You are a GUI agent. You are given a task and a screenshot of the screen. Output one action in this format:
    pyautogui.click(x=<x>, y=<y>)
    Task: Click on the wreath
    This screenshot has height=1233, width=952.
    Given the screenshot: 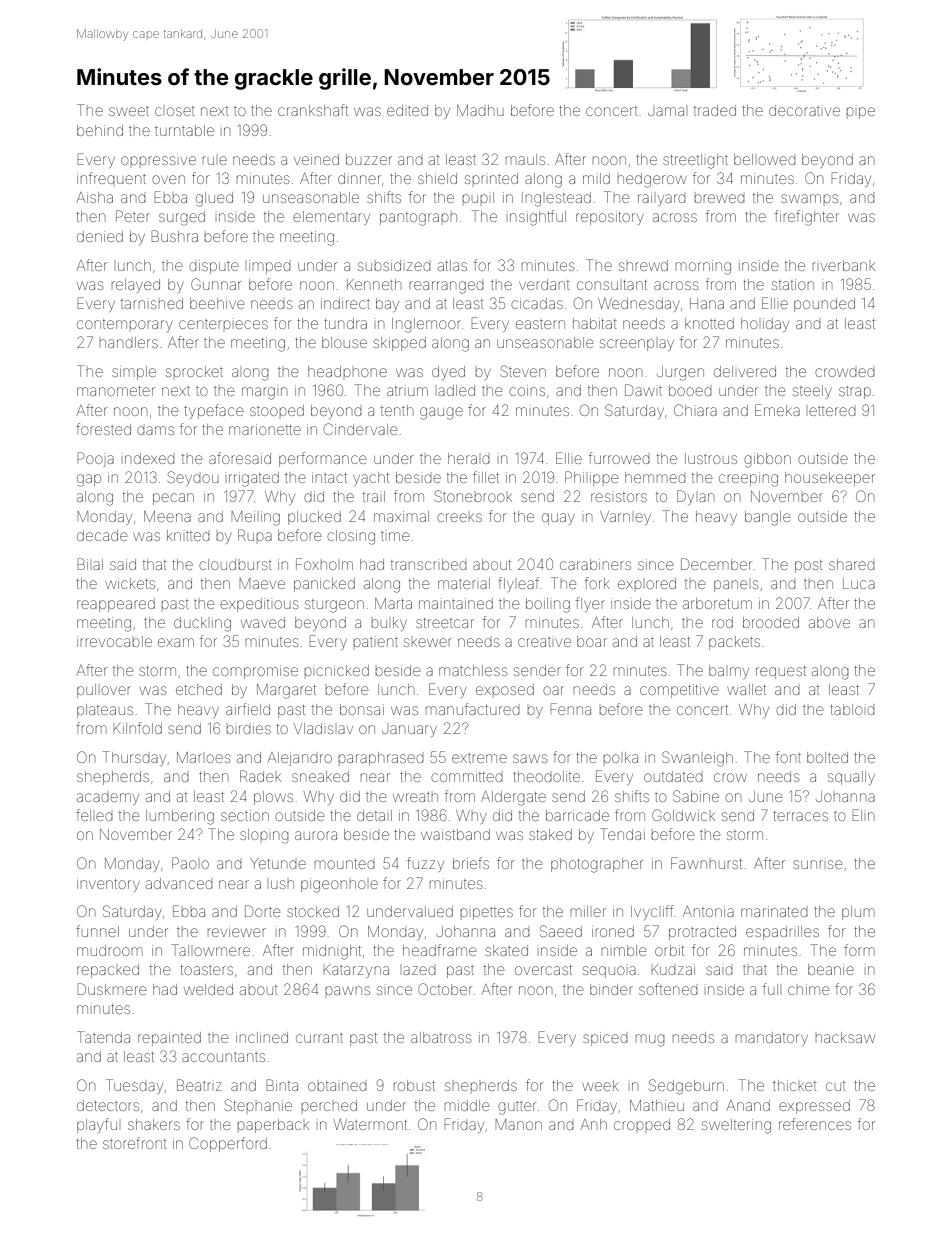 What is the action you would take?
    pyautogui.click(x=415, y=797)
